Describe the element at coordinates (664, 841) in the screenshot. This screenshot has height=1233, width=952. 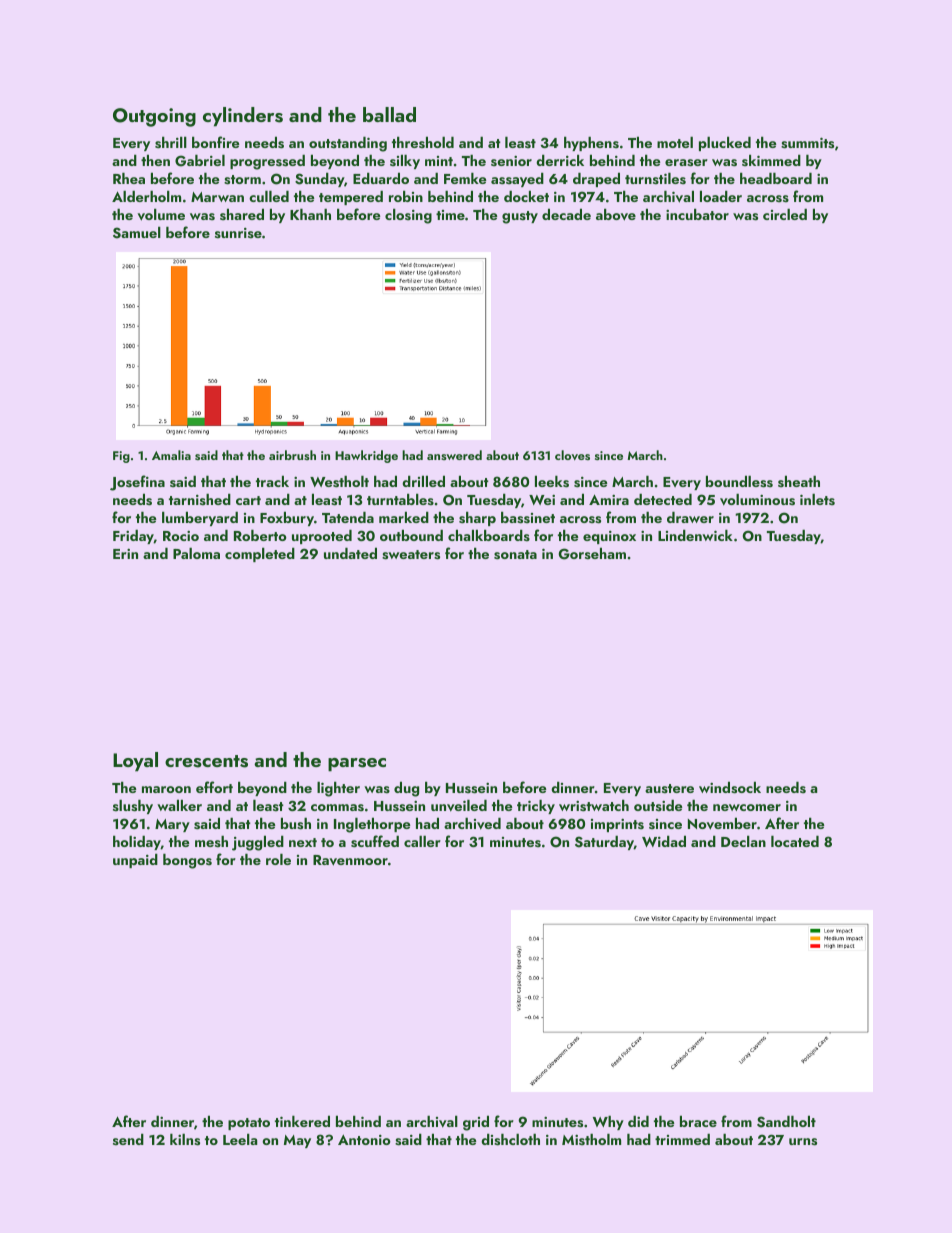
I see `Widad` at that location.
